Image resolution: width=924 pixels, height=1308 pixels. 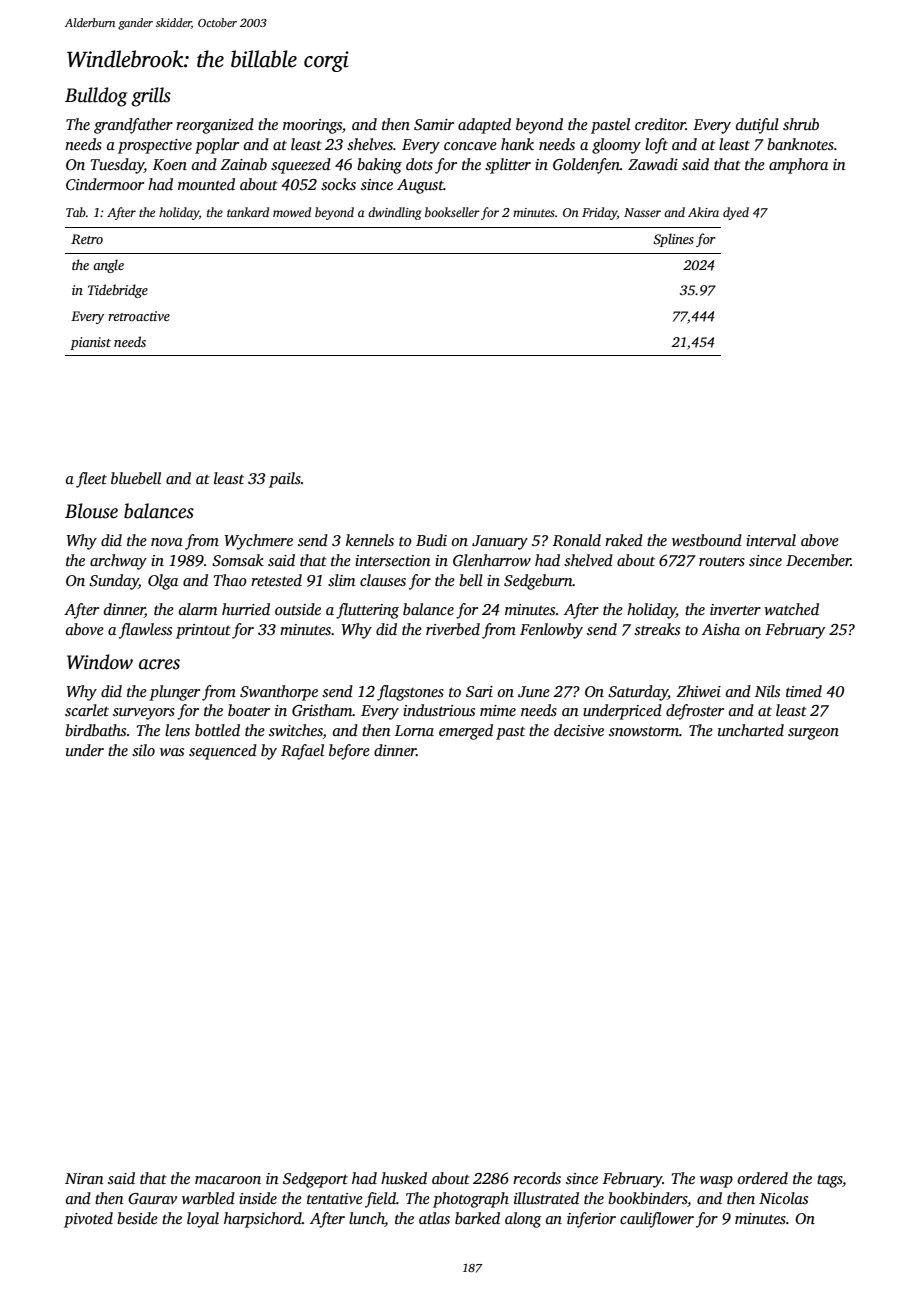 I want to click on shrub, so click(x=801, y=124).
